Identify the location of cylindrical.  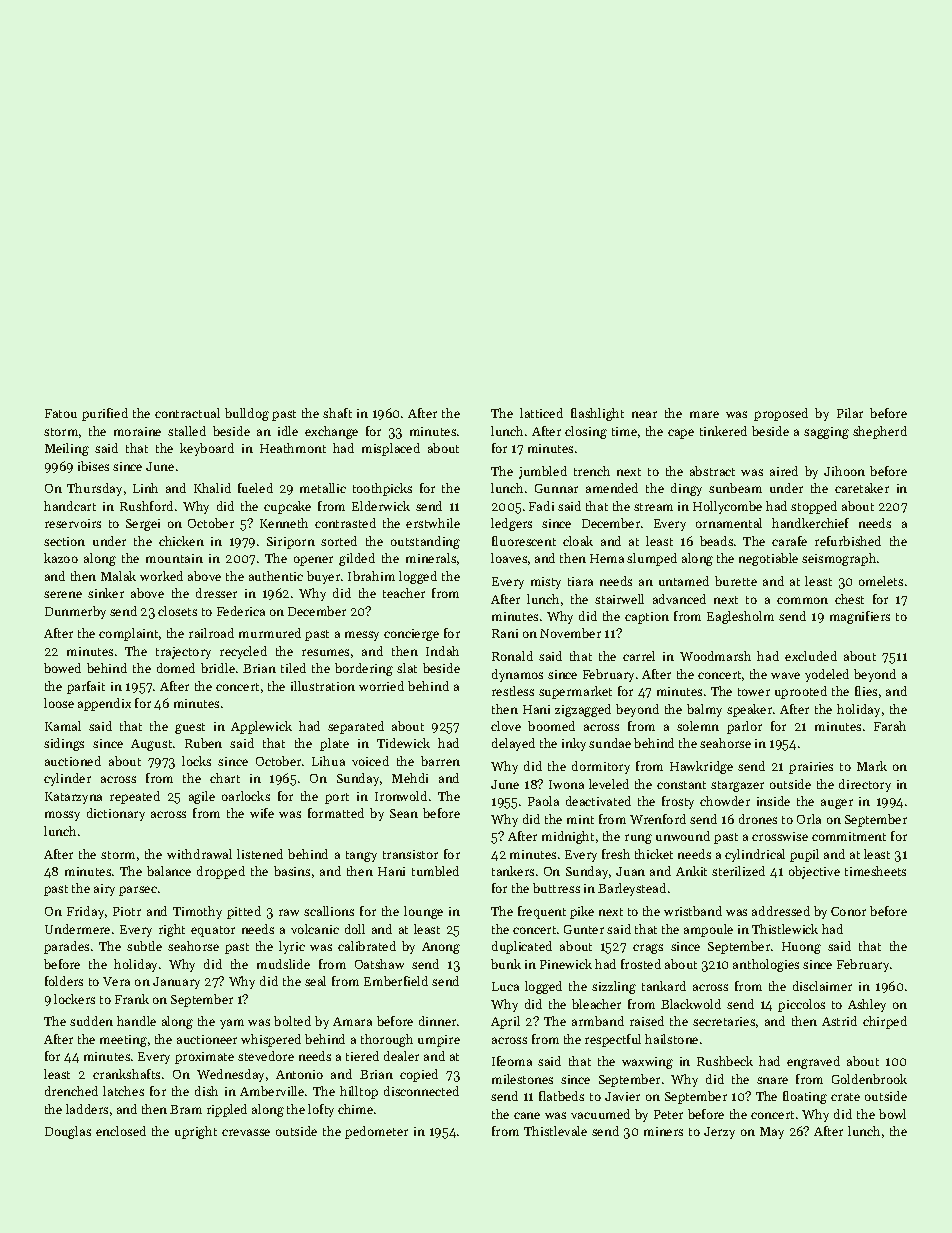
(755, 855).
